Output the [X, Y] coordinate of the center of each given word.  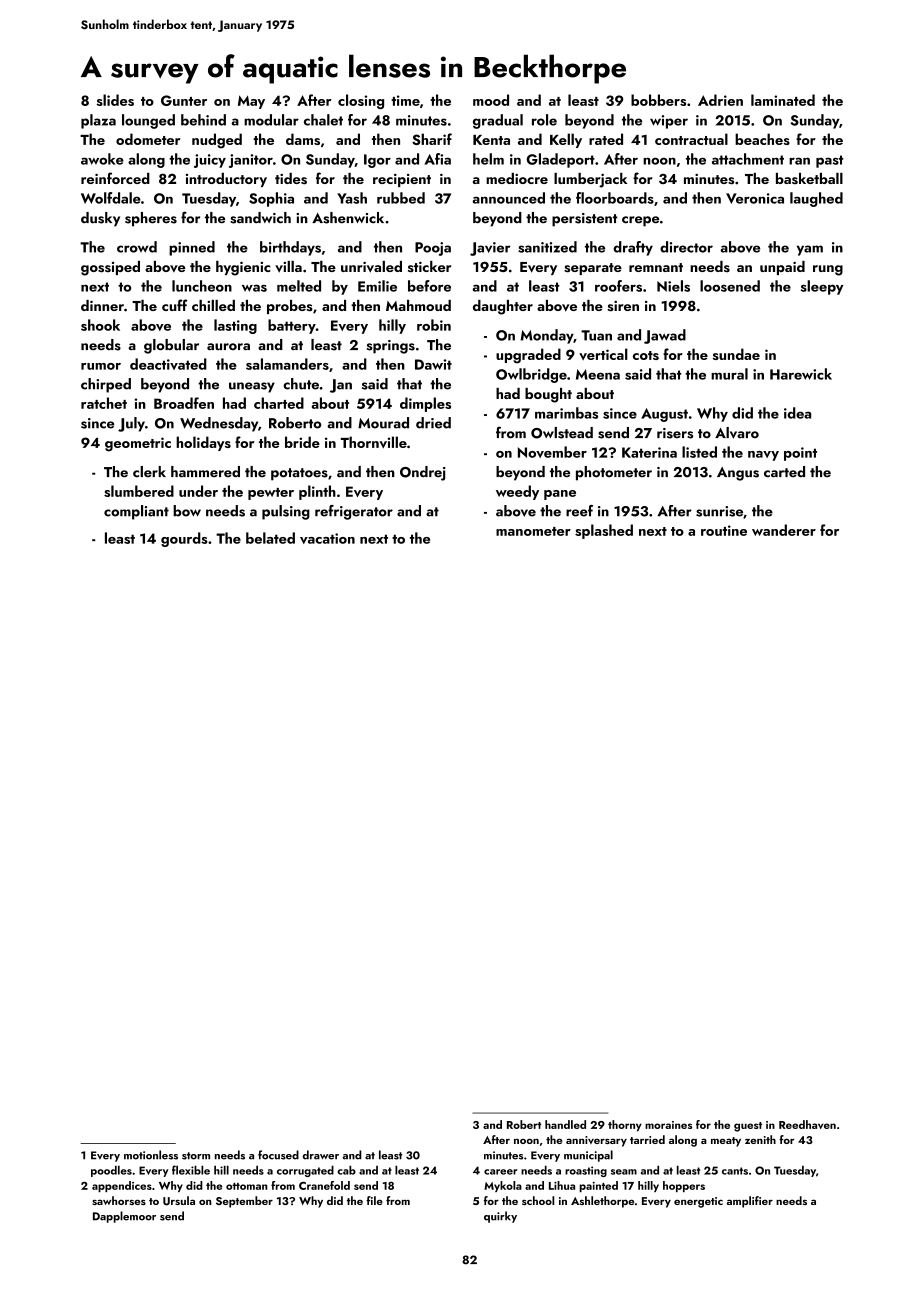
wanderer [784, 530]
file [374, 1200]
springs [391, 347]
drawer [321, 1155]
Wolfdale [111, 198]
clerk [149, 471]
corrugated [305, 1171]
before [429, 286]
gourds [184, 539]
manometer [533, 531]
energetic [698, 1202]
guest [748, 1127]
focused [278, 1155]
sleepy [822, 287]
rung [828, 270]
